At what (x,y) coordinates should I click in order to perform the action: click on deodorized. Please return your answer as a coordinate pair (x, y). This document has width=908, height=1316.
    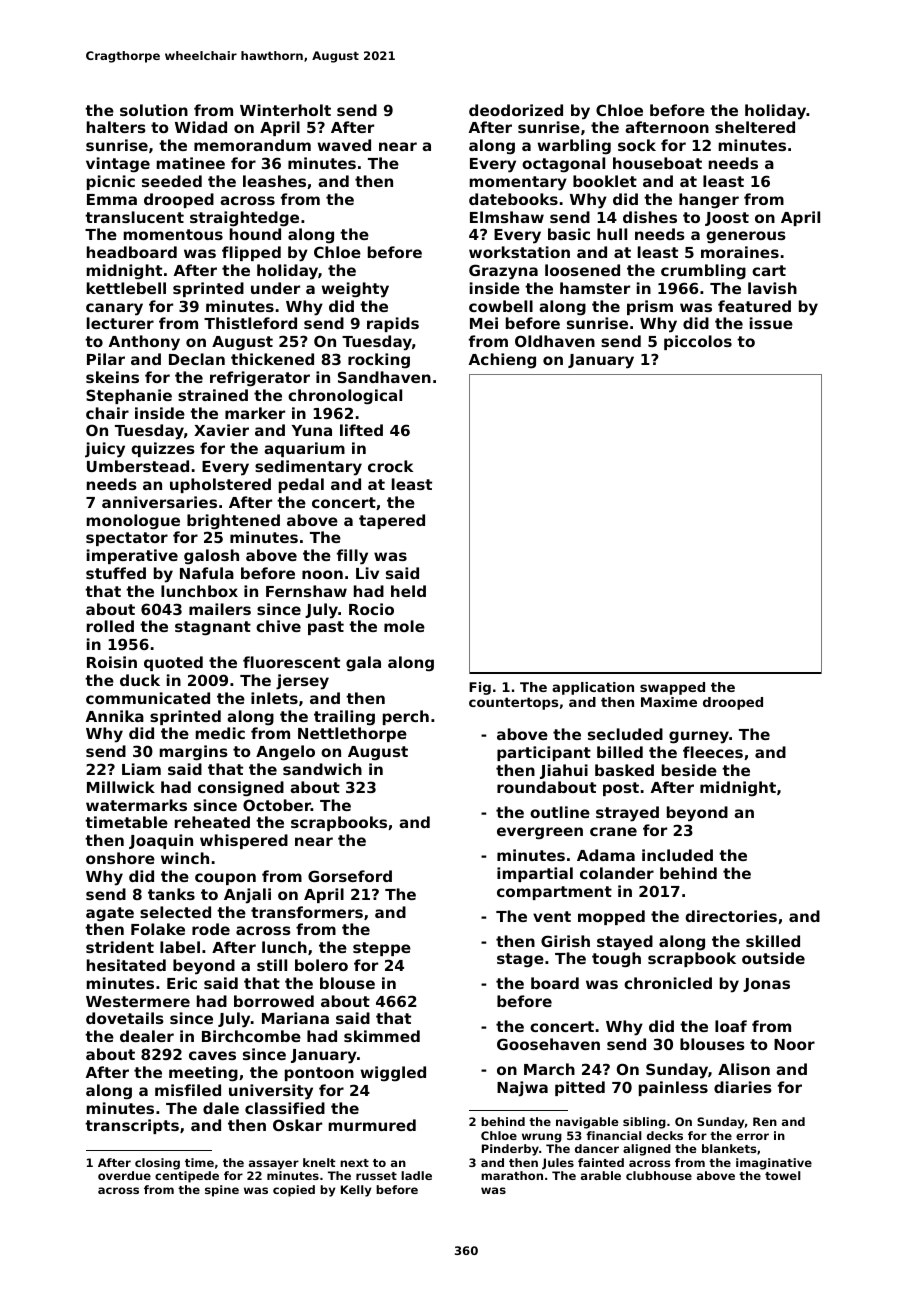
    Looking at the image, I should click on (516, 110).
